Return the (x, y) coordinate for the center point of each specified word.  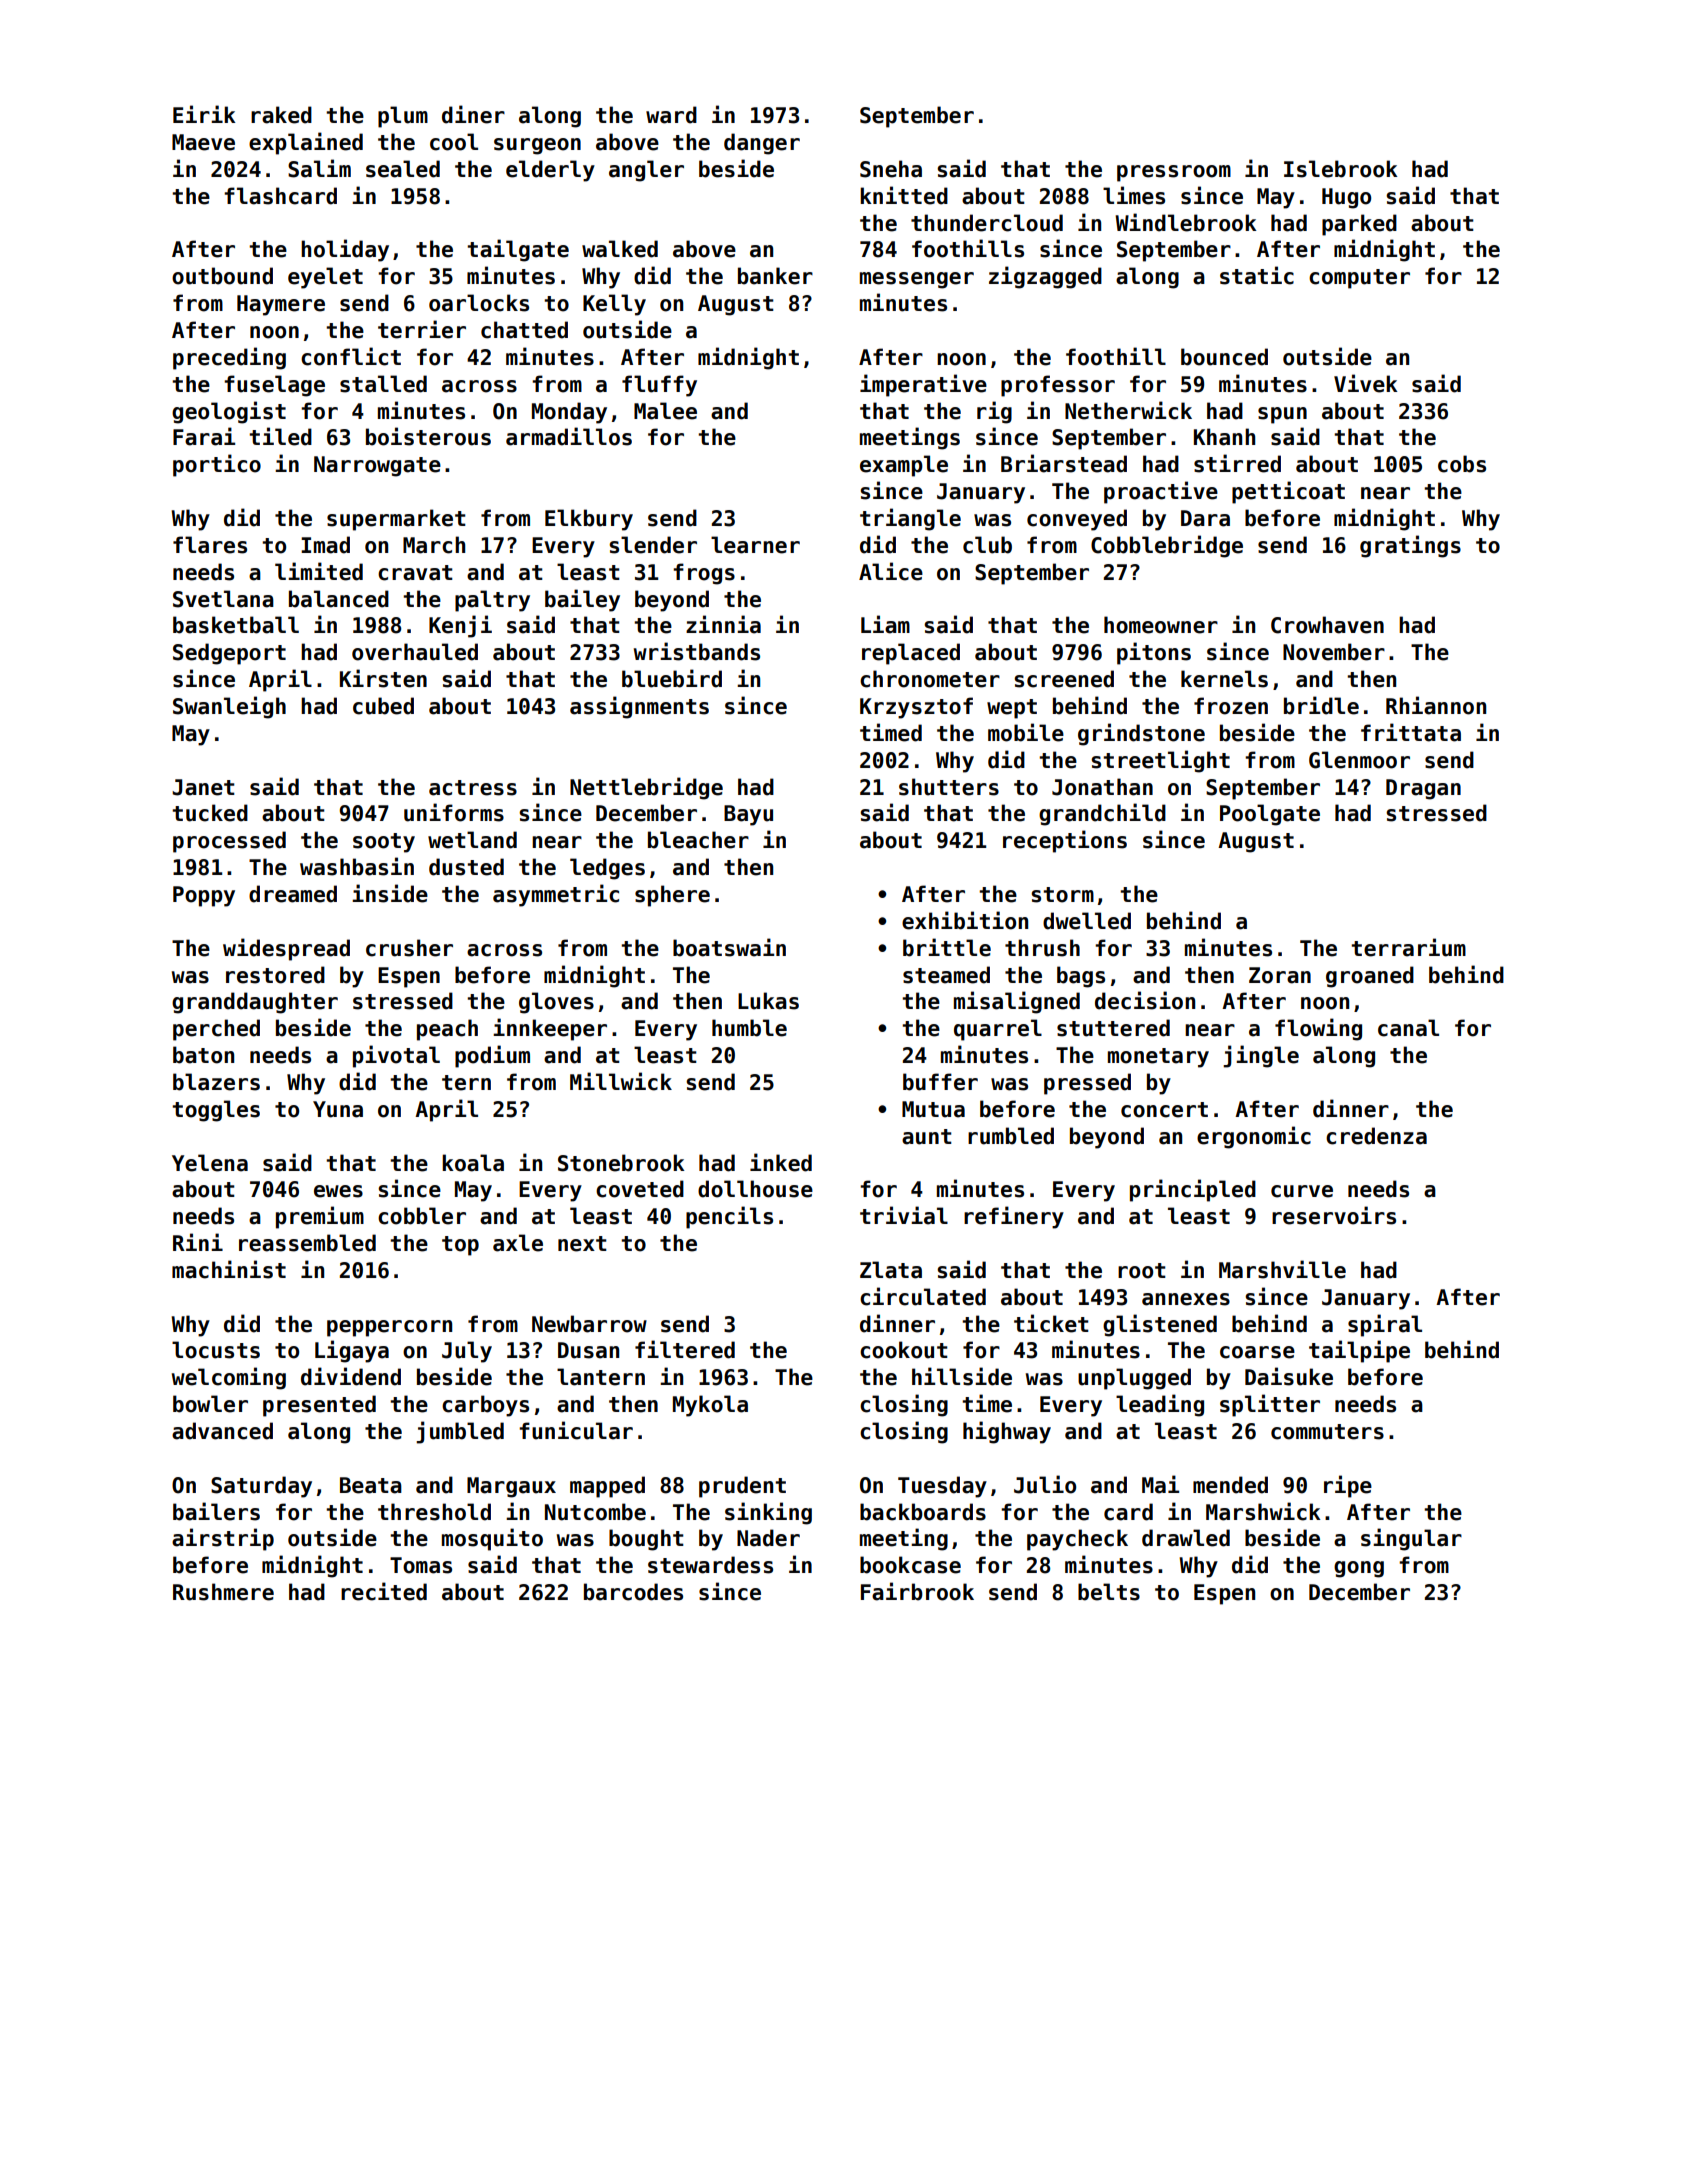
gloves (556, 1003)
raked (281, 115)
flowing (1318, 1029)
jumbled (460, 1432)
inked (781, 1162)
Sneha (891, 169)
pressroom (1174, 173)
